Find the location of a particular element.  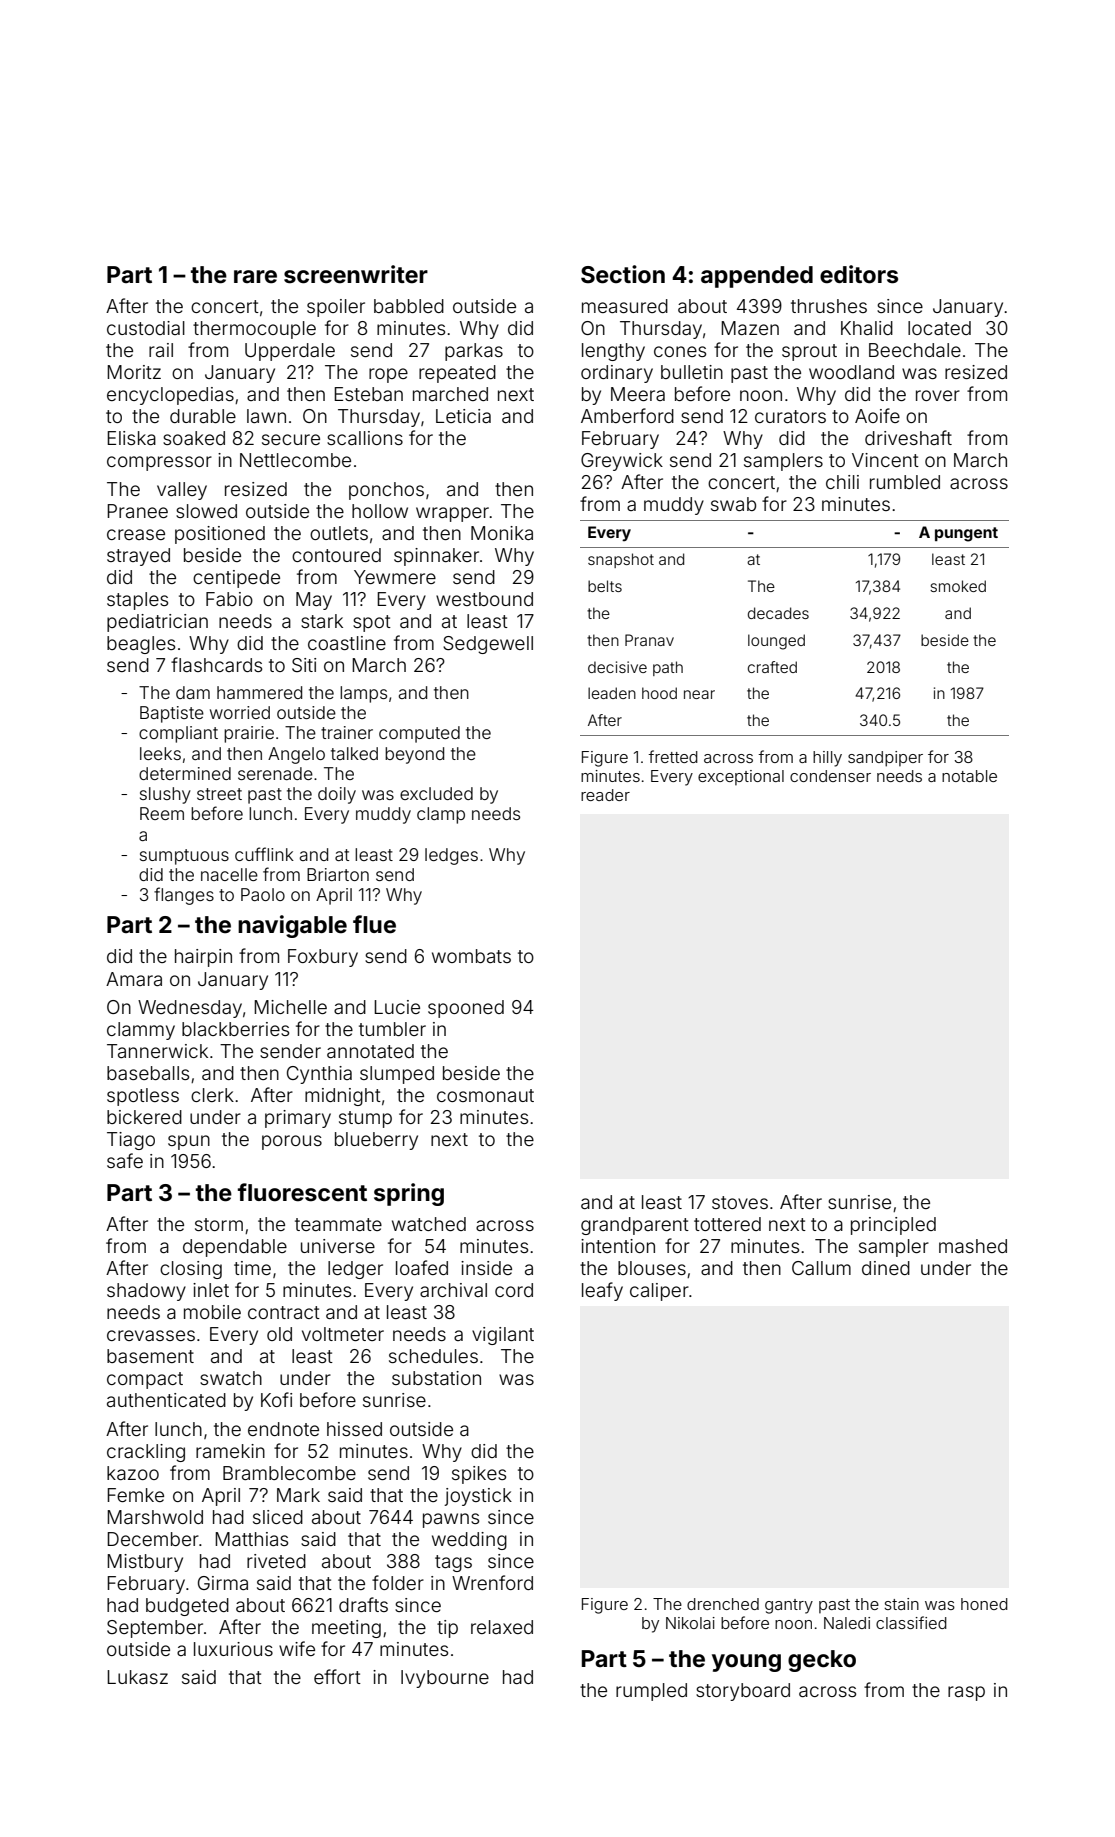

editors is located at coordinates (859, 274).
